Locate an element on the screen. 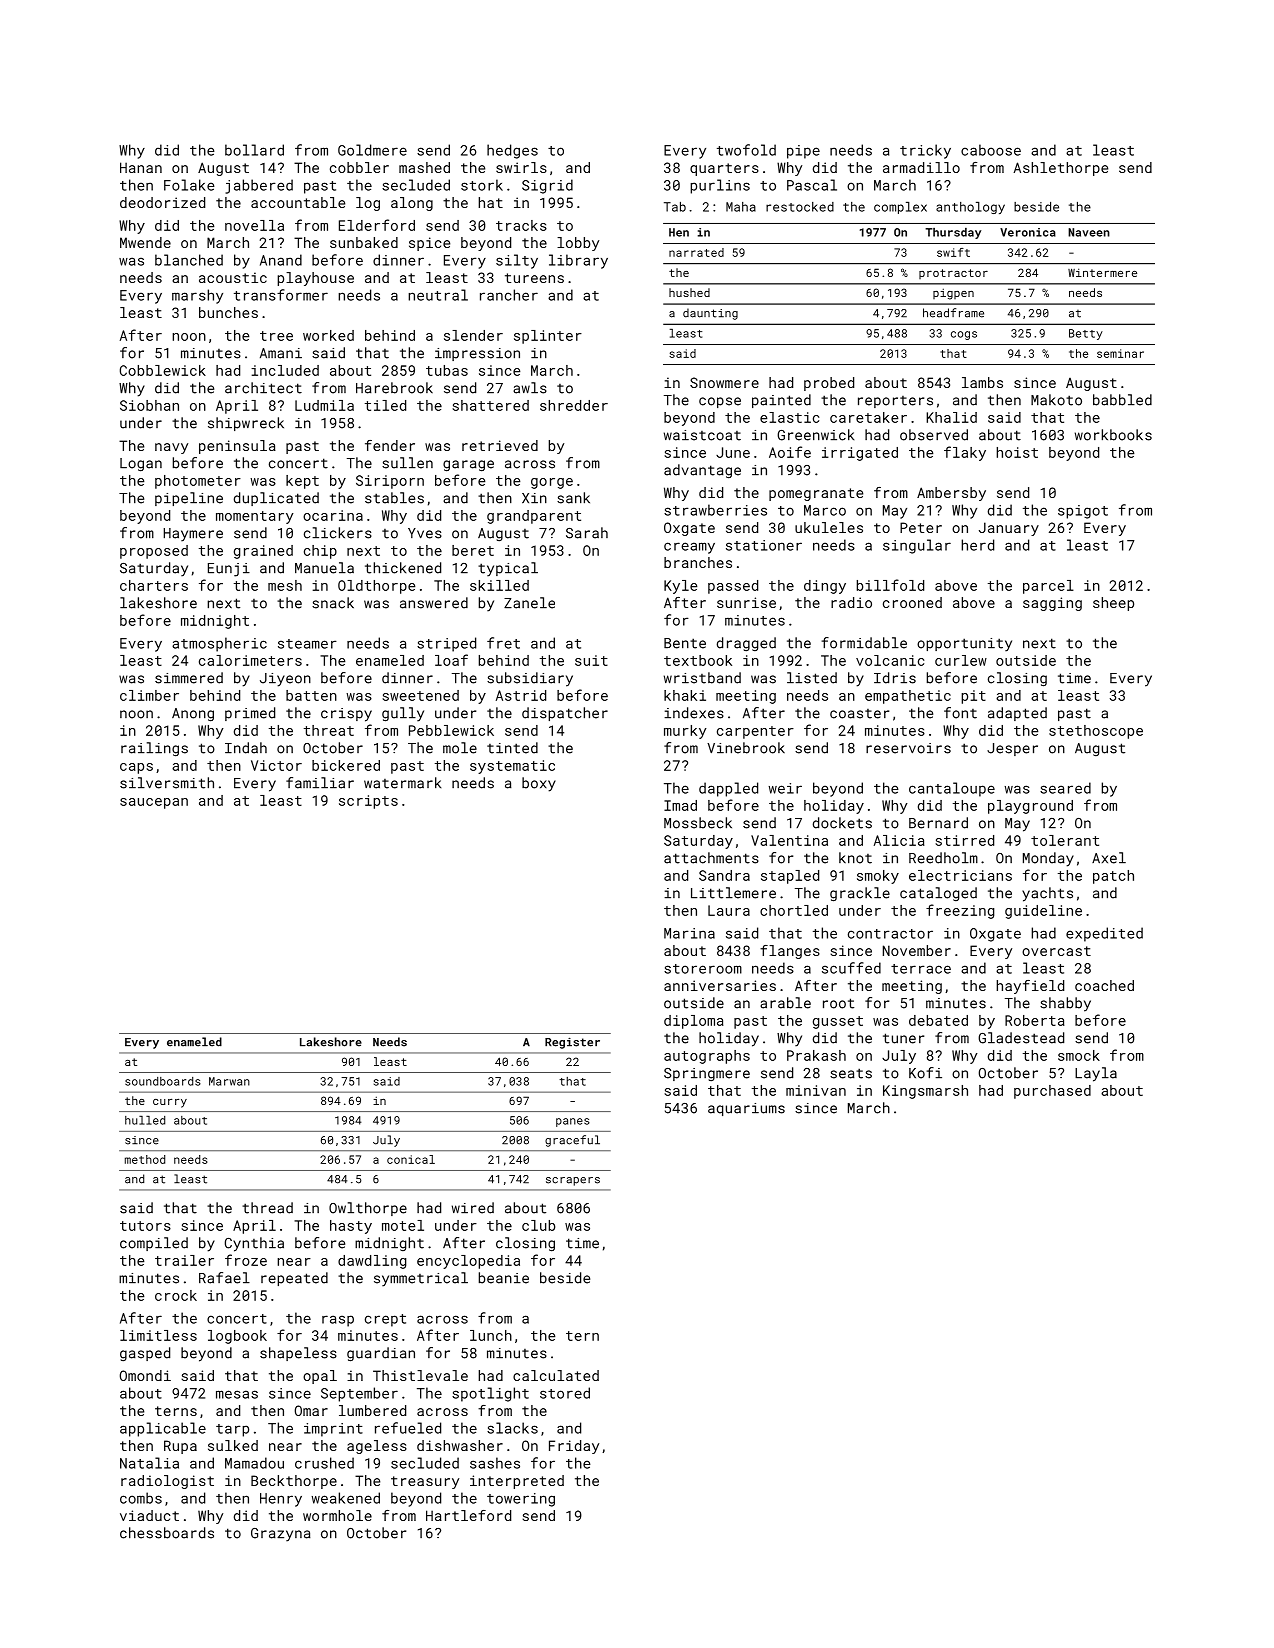  narrated is located at coordinates (696, 252).
